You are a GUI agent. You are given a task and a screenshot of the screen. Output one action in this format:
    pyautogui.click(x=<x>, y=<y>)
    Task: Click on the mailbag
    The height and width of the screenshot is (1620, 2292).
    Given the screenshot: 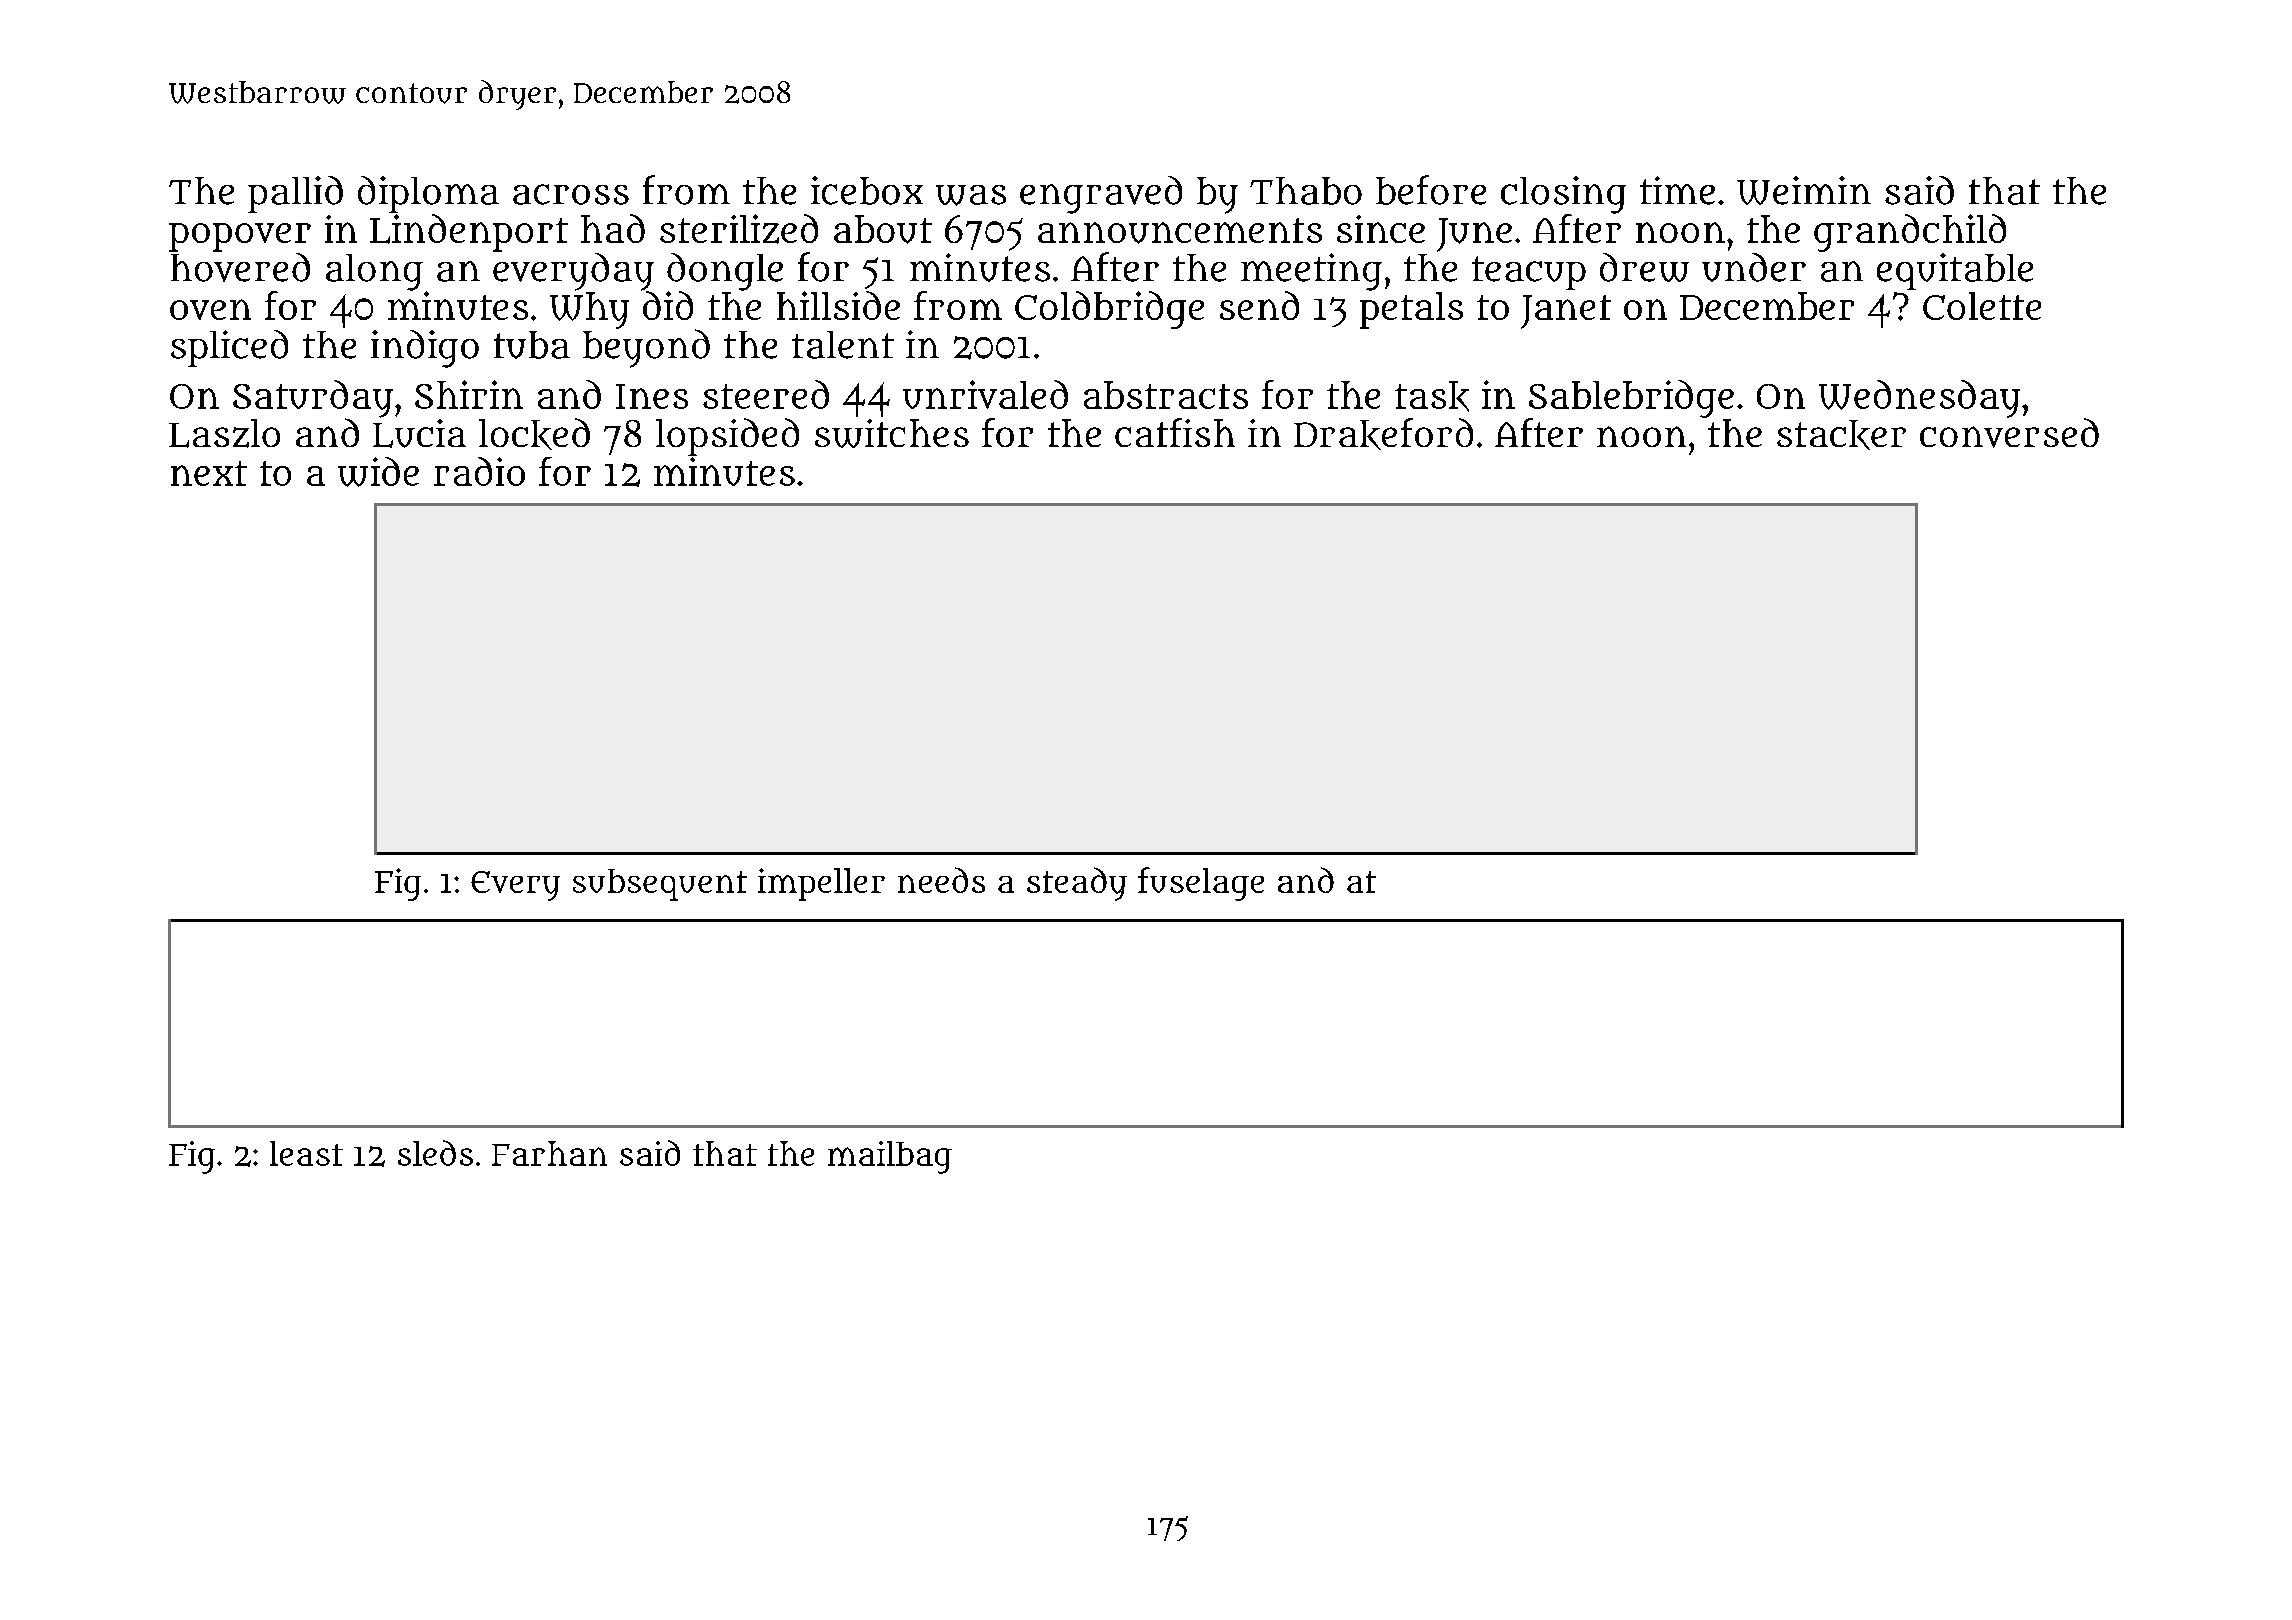 What is the action you would take?
    pyautogui.click(x=890, y=1157)
